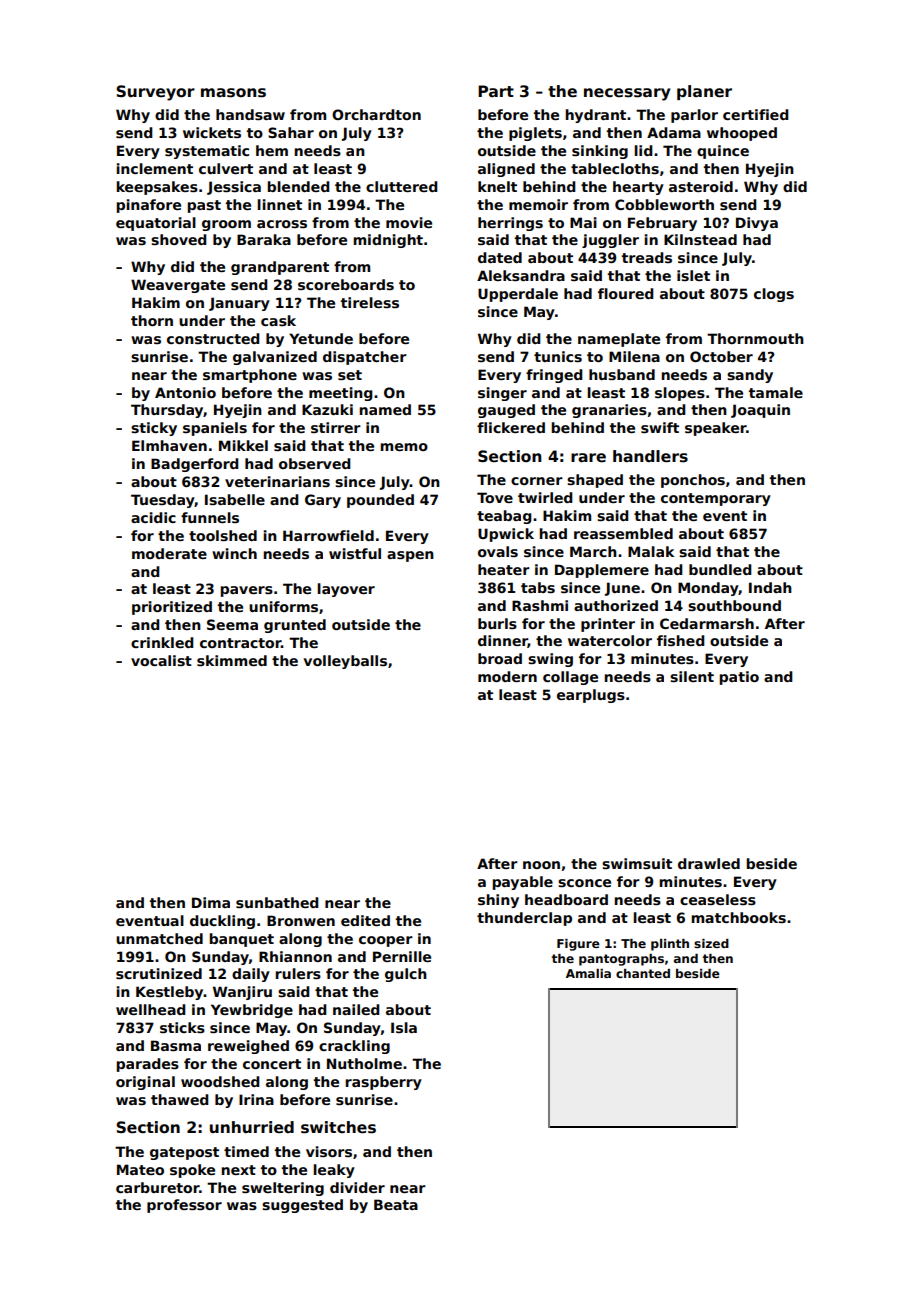 This page has width=924, height=1308. I want to click on masons, so click(233, 93).
